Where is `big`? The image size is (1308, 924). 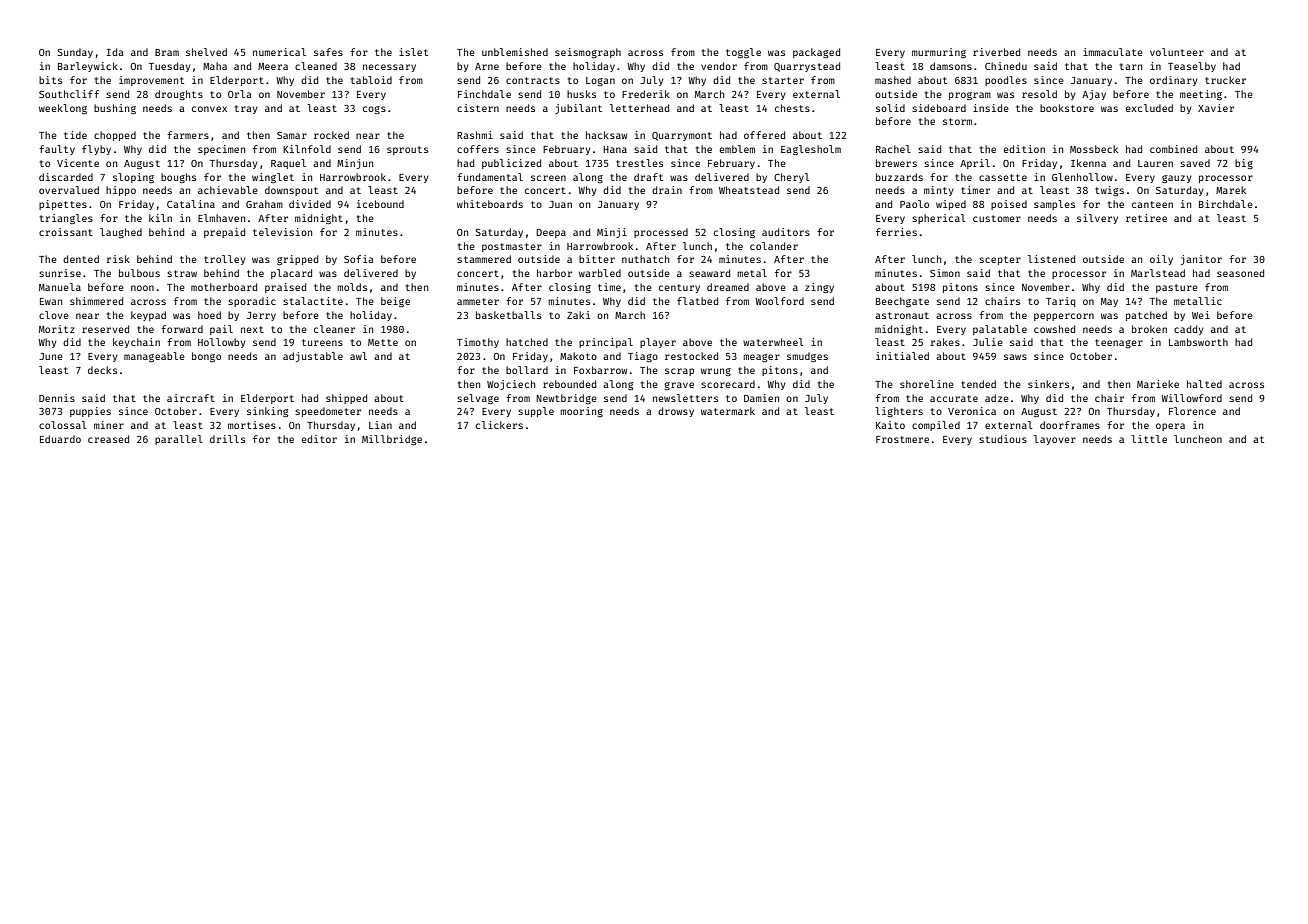
big is located at coordinates (1244, 164).
